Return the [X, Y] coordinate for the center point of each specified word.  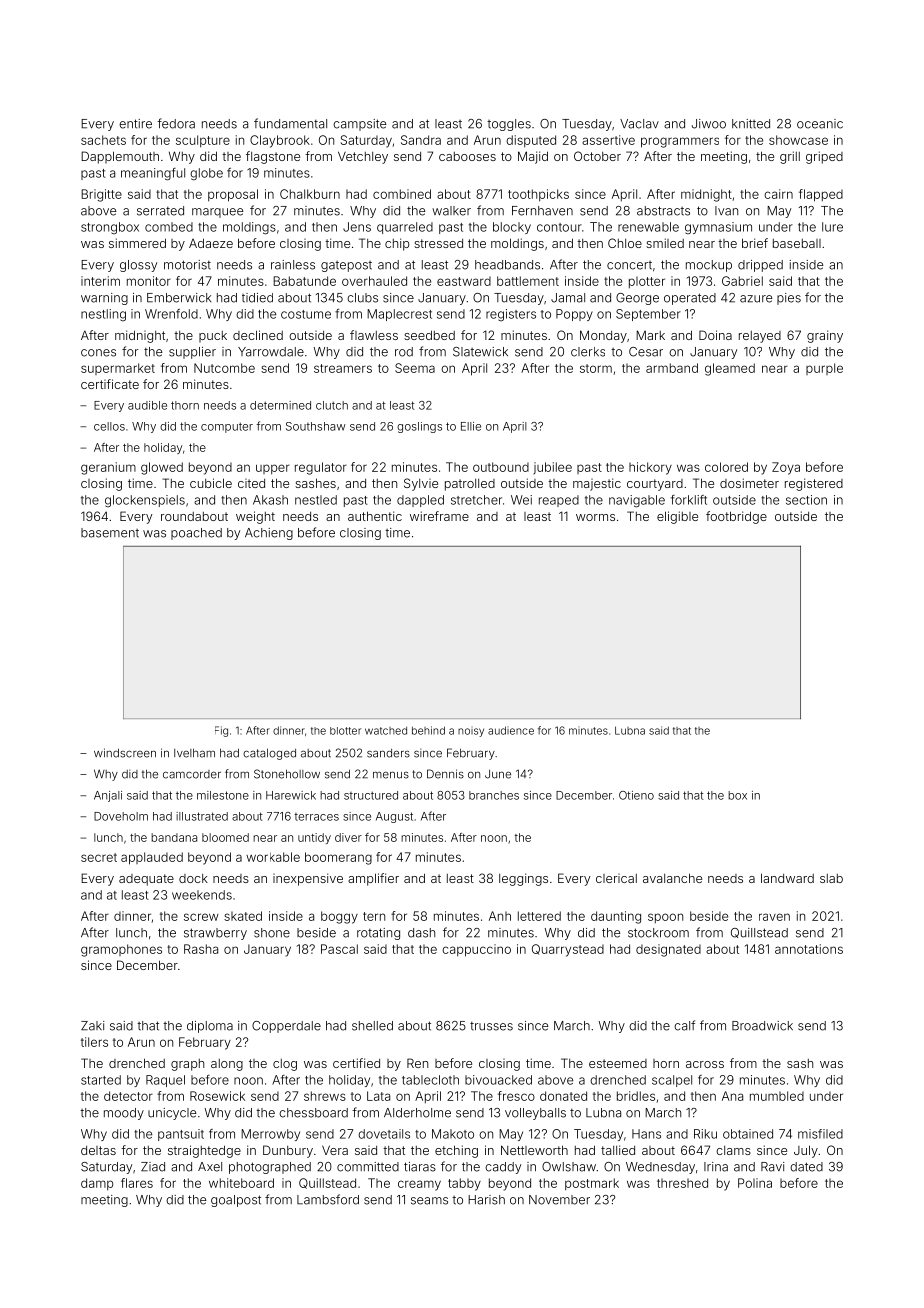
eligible [677, 517]
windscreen [125, 753]
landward [787, 878]
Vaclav [639, 124]
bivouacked [498, 1080]
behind [428, 730]
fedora [176, 123]
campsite [359, 125]
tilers [94, 1042]
